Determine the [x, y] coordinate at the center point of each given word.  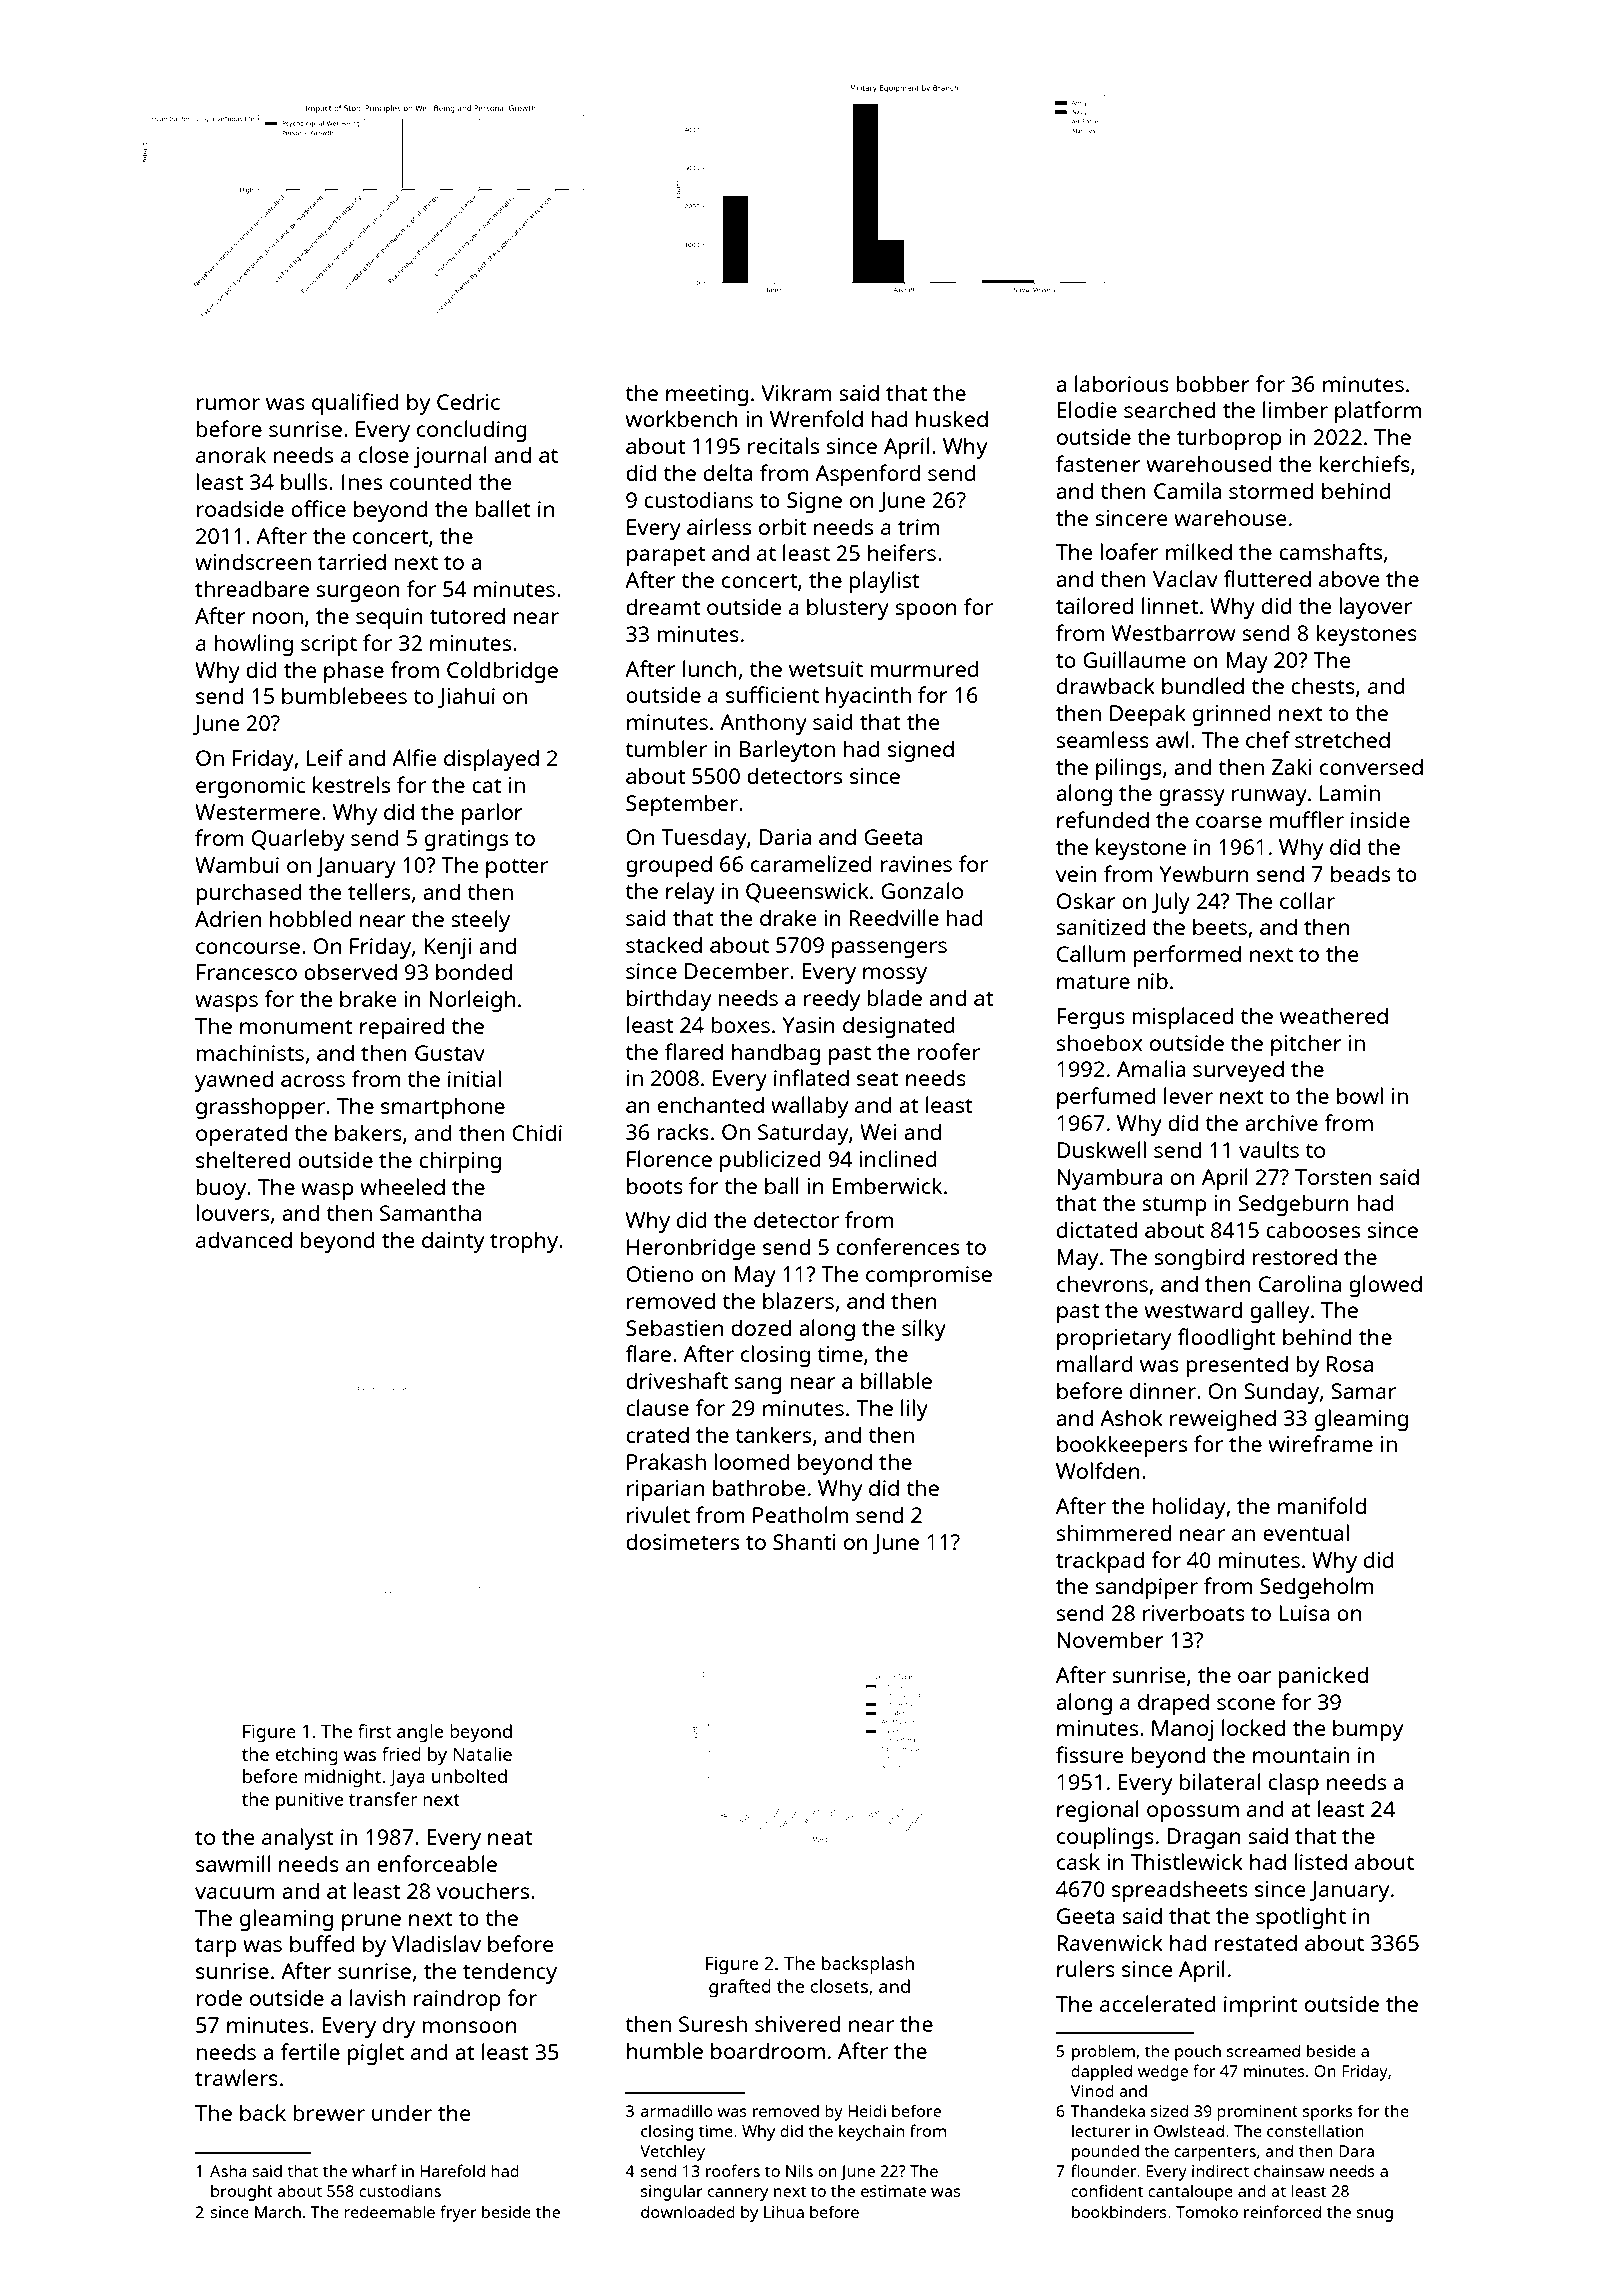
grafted [740, 1988]
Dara [1356, 2151]
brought [242, 2193]
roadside [240, 508]
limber [1295, 409]
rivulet [658, 1514]
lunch [709, 668]
